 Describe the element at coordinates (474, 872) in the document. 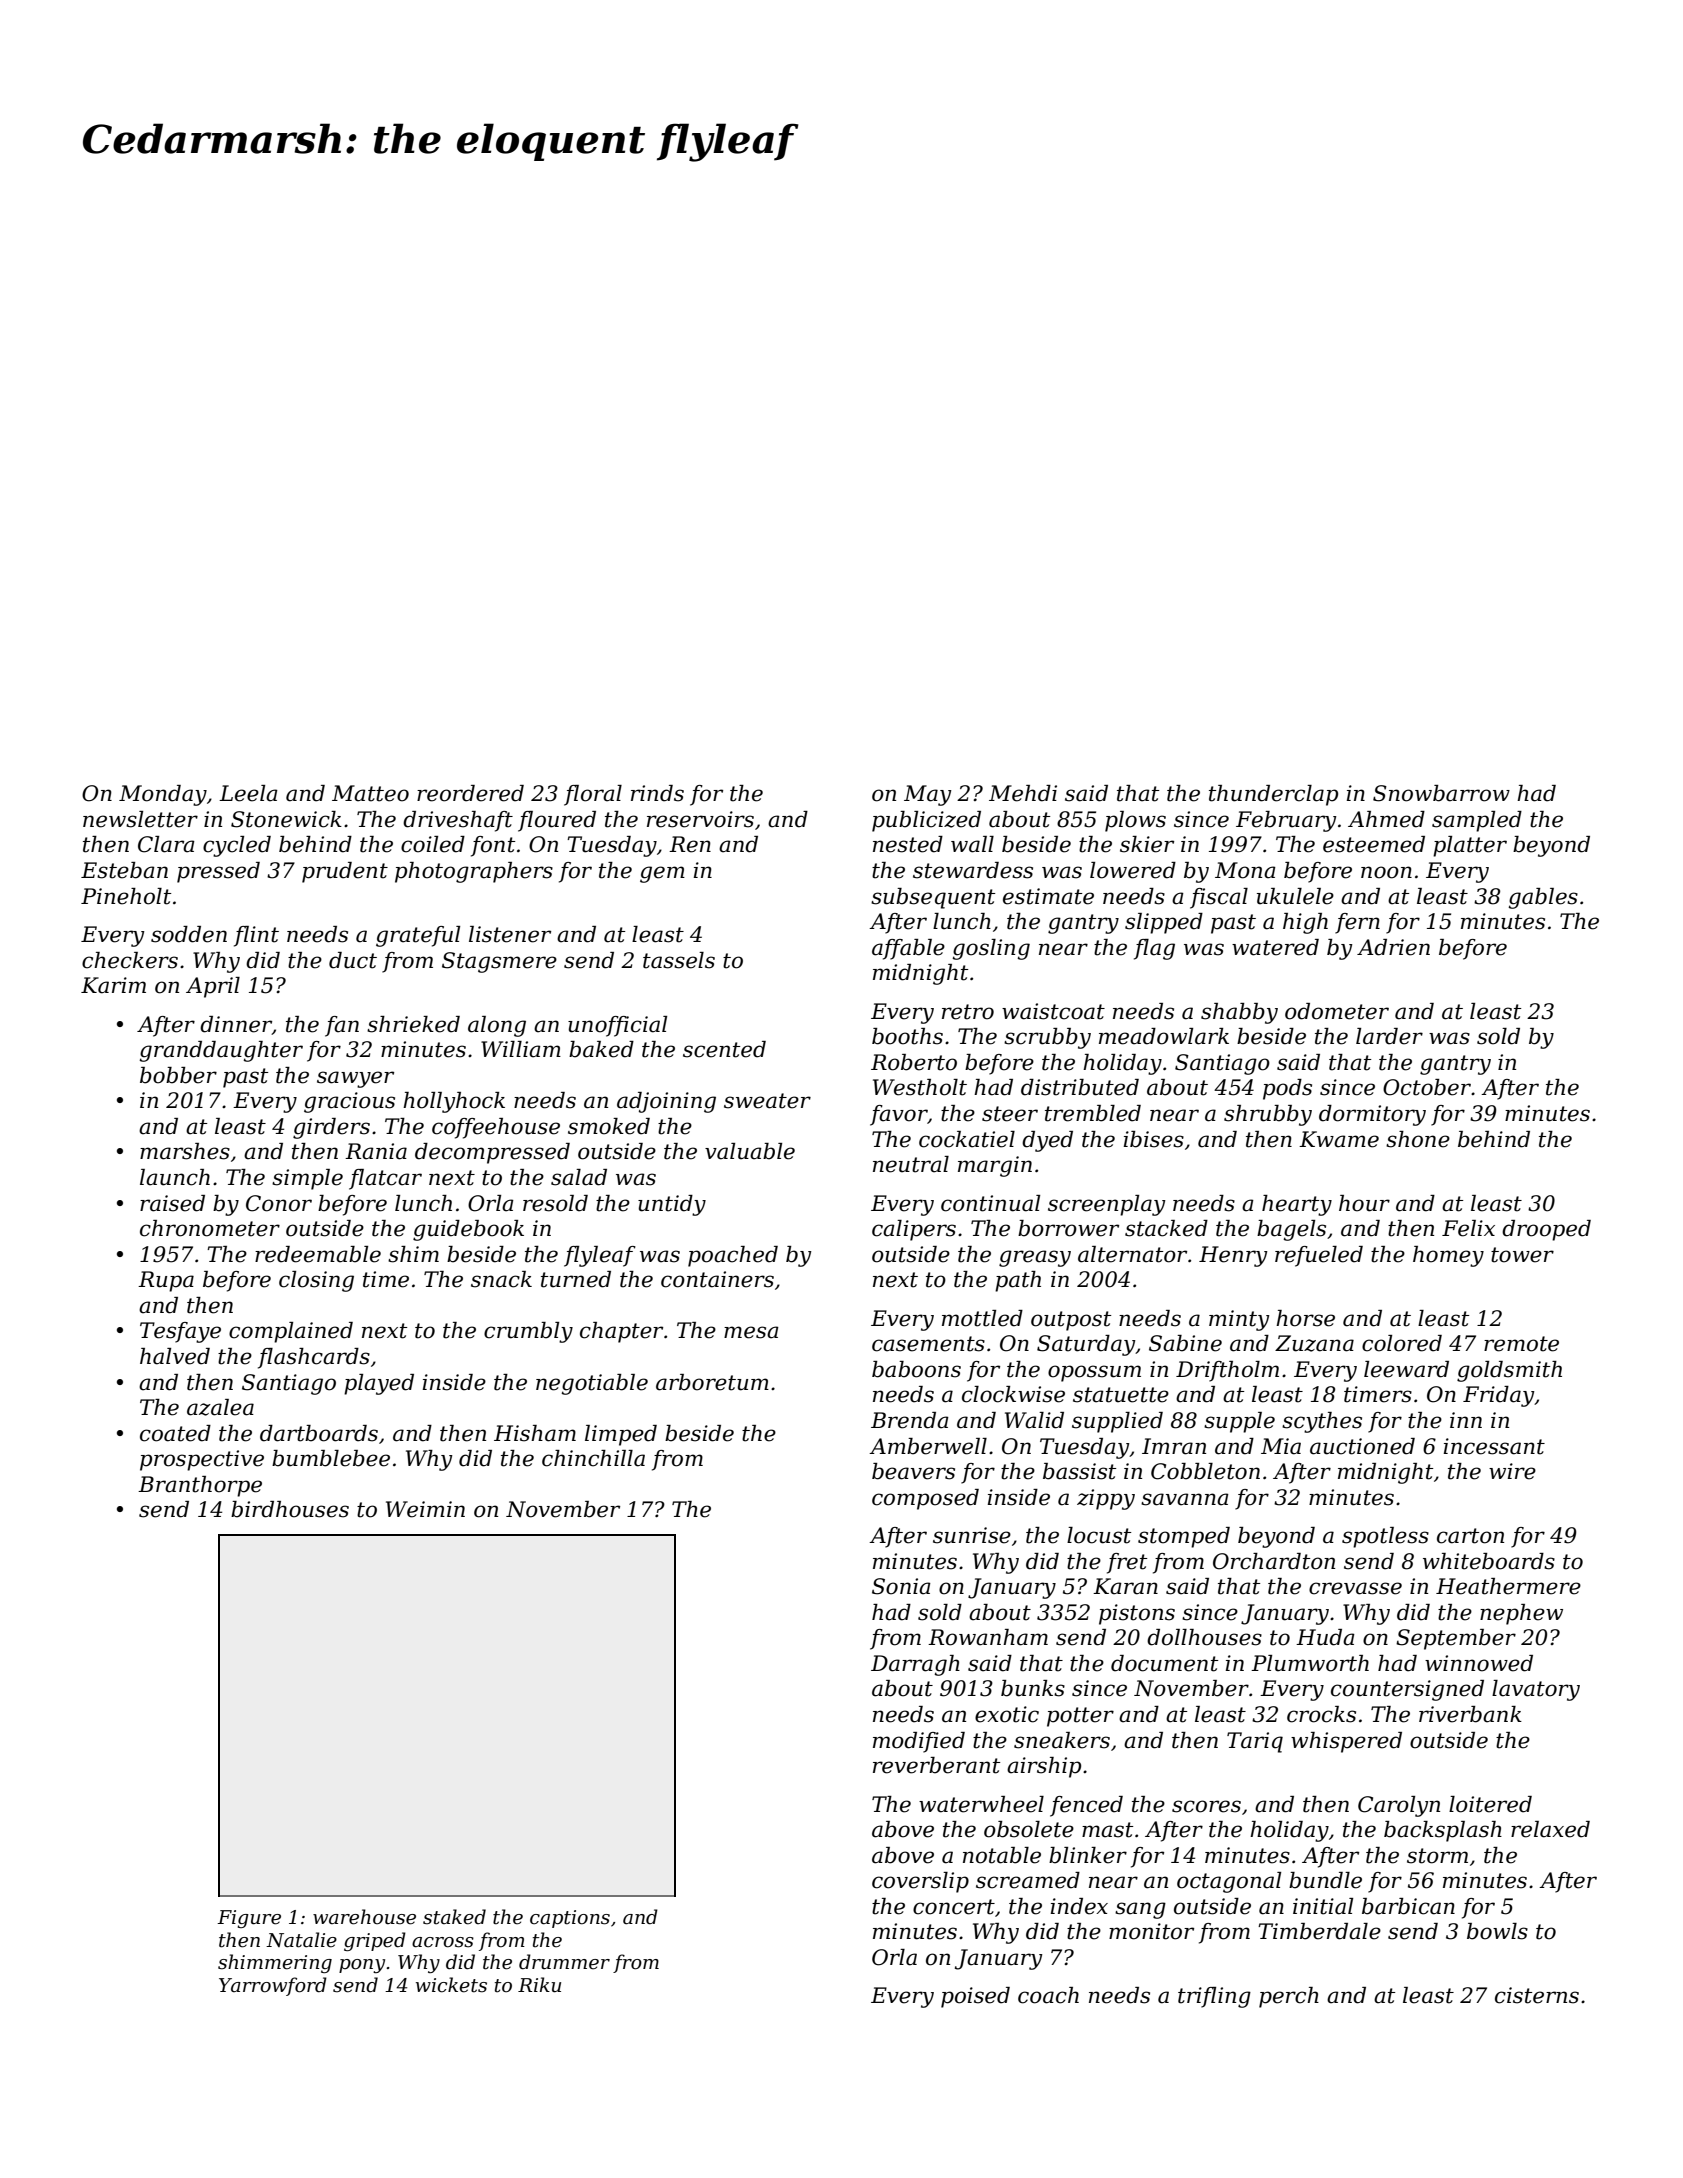

I see `photographers` at that location.
